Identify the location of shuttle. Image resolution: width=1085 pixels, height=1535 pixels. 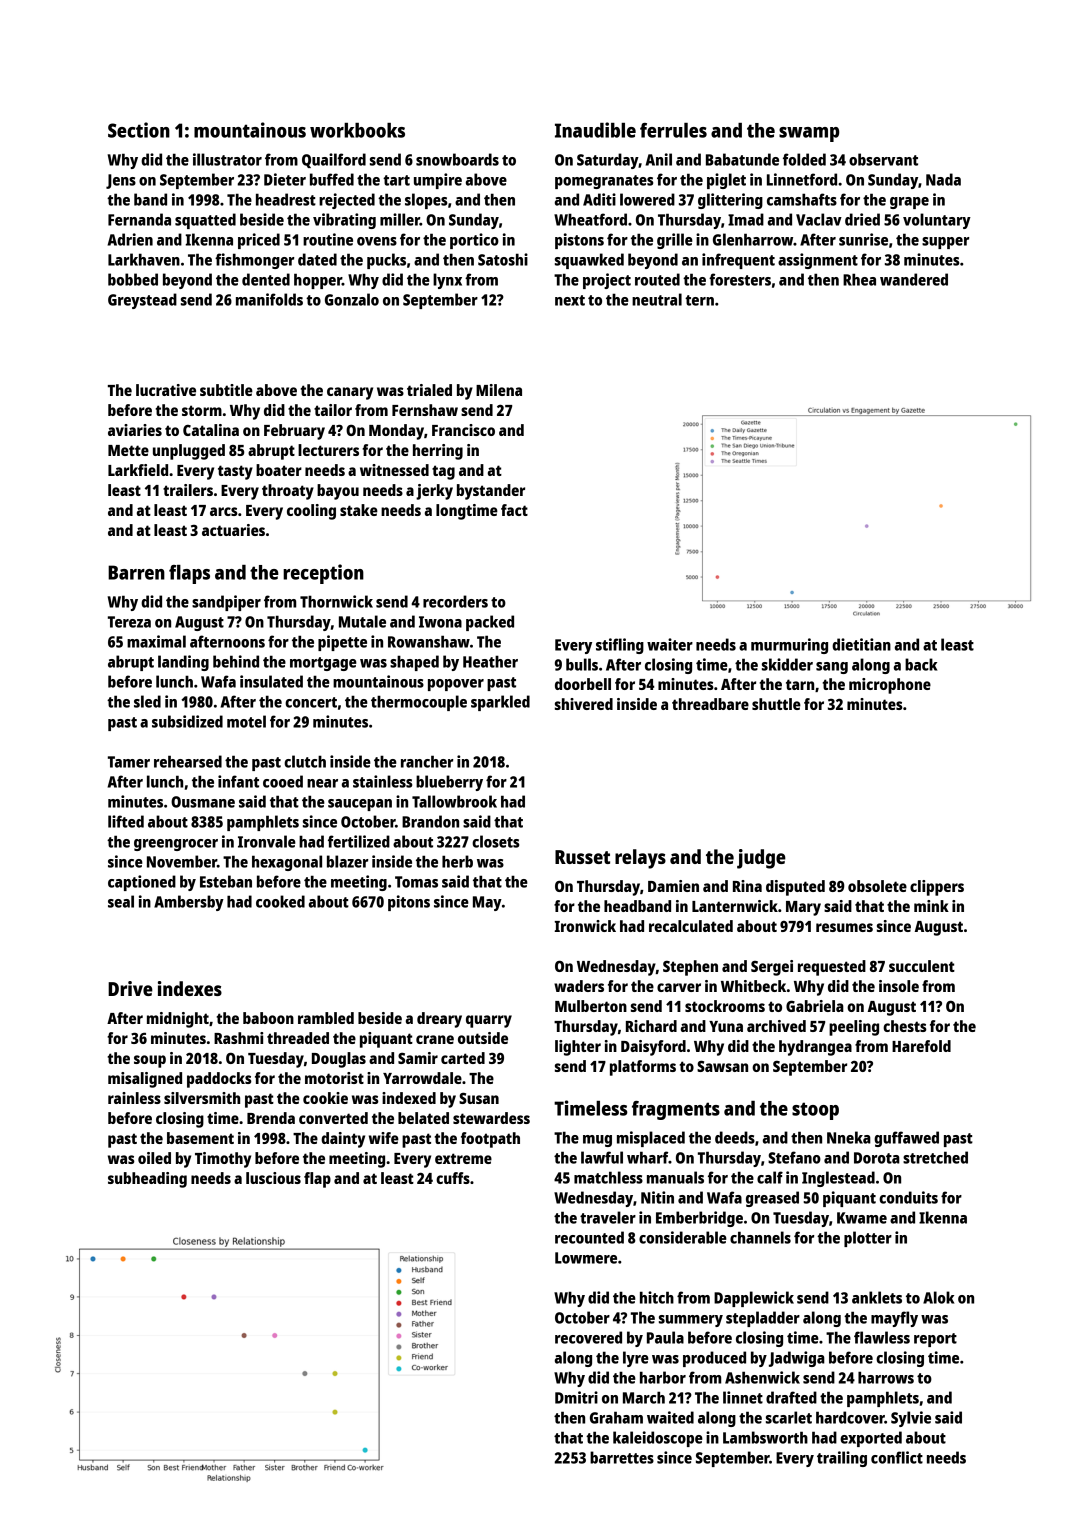
(776, 704).
